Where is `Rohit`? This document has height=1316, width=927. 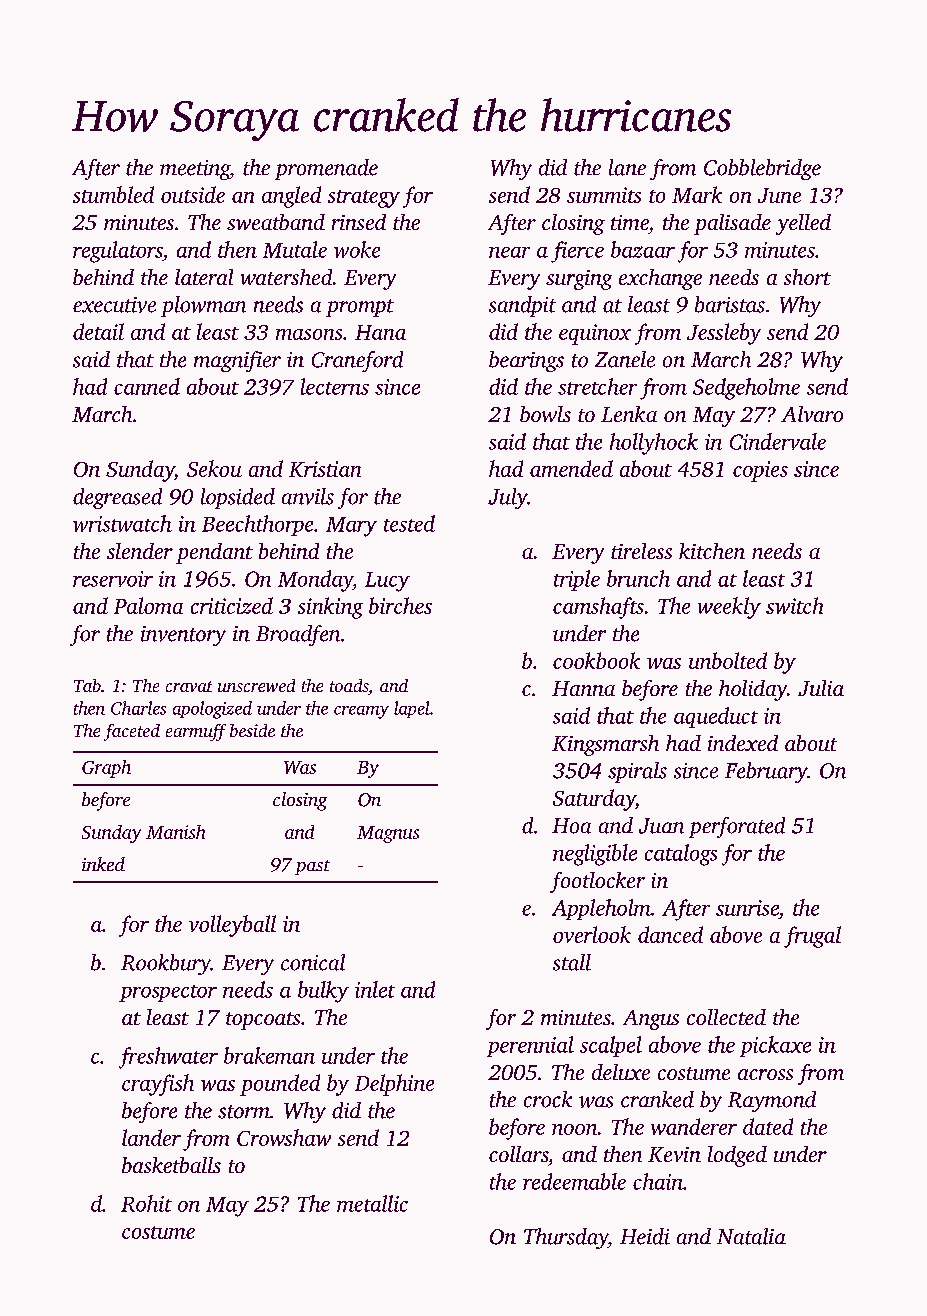
Rohit is located at coordinates (146, 1203).
